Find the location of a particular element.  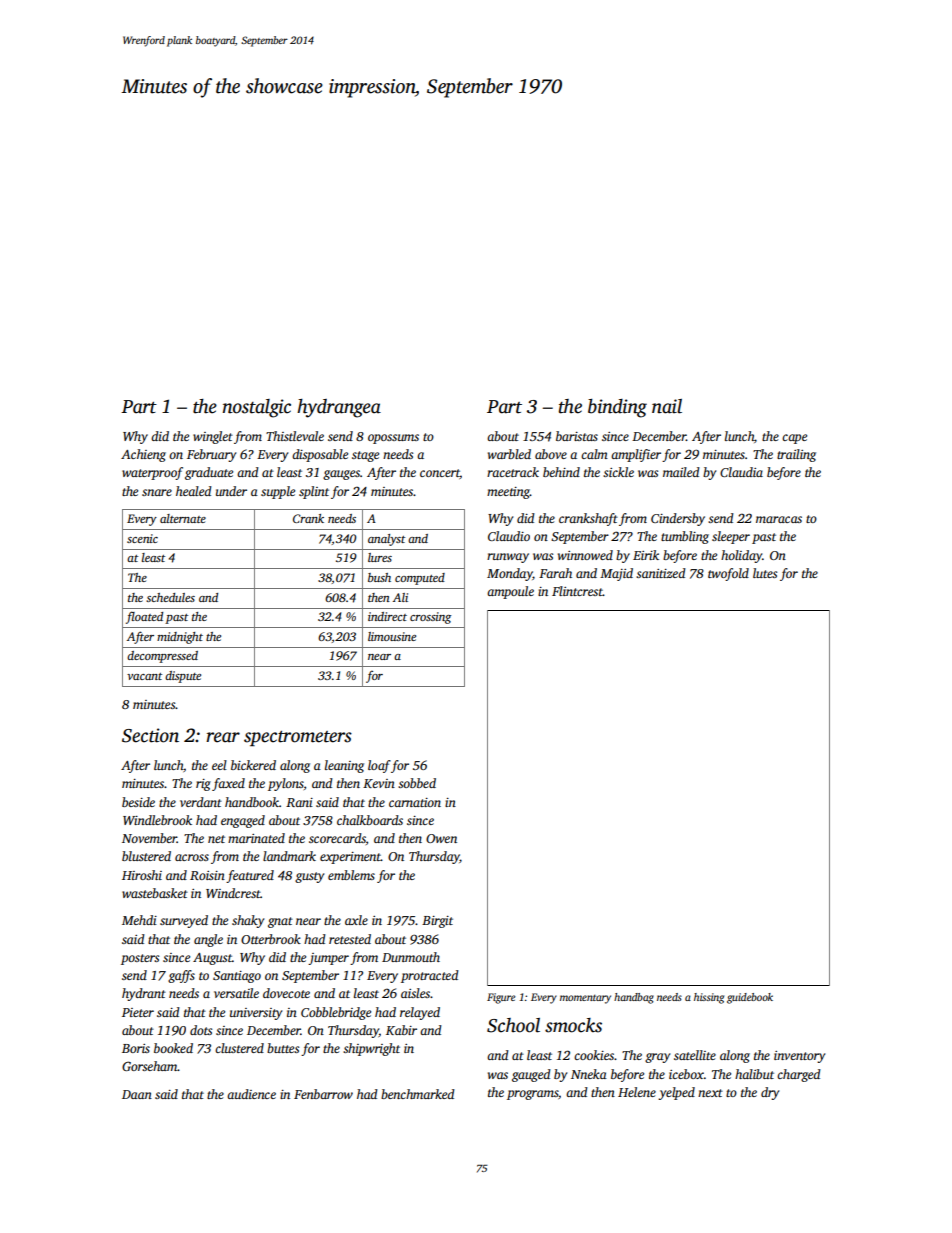

Daan is located at coordinates (137, 1094).
